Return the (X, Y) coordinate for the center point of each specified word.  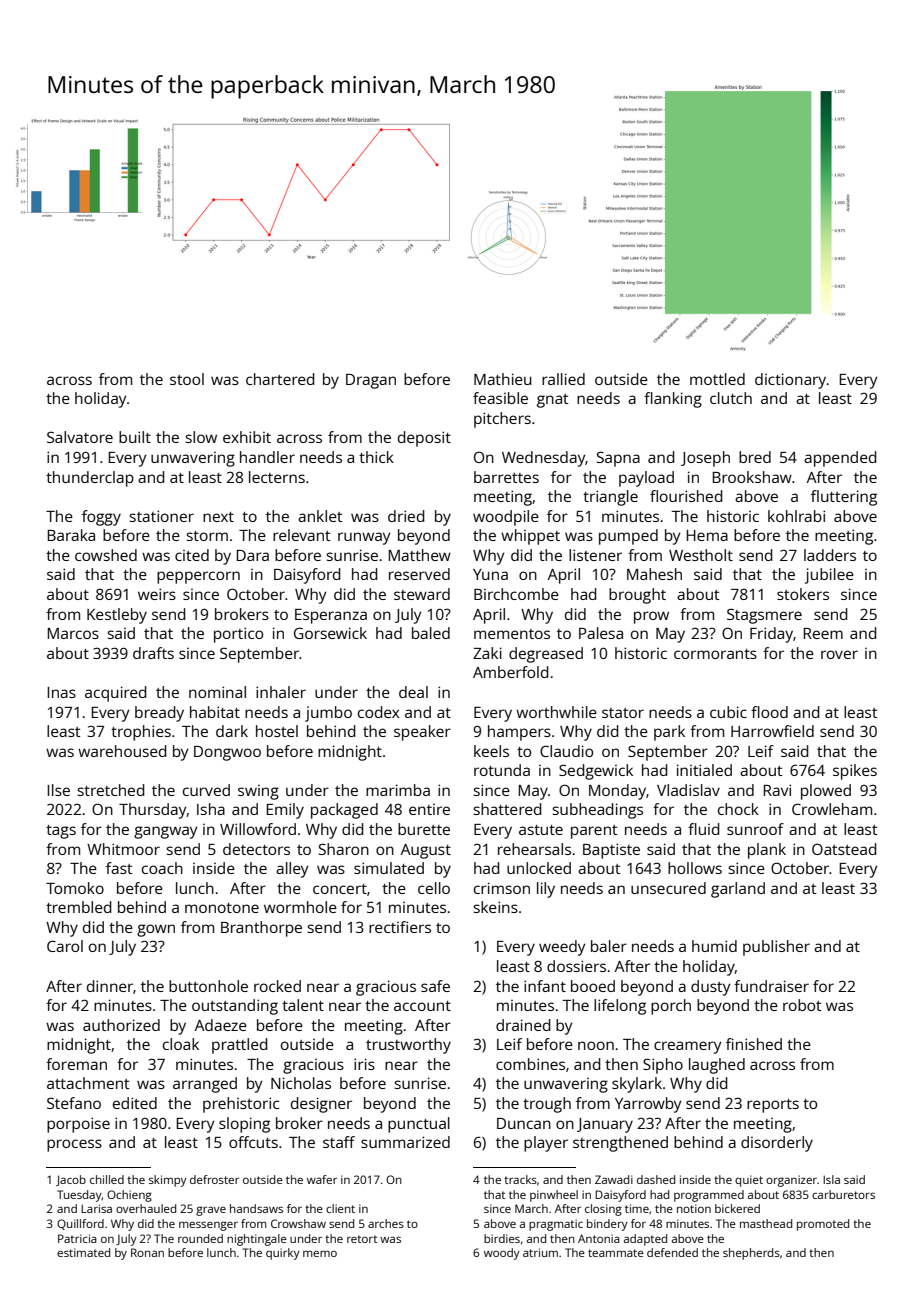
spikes (855, 772)
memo (320, 1253)
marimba (398, 790)
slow (201, 437)
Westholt (701, 555)
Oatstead (844, 849)
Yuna (490, 574)
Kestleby (117, 616)
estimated (83, 1252)
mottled (717, 379)
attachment (88, 1083)
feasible (500, 398)
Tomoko (75, 888)
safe (435, 986)
